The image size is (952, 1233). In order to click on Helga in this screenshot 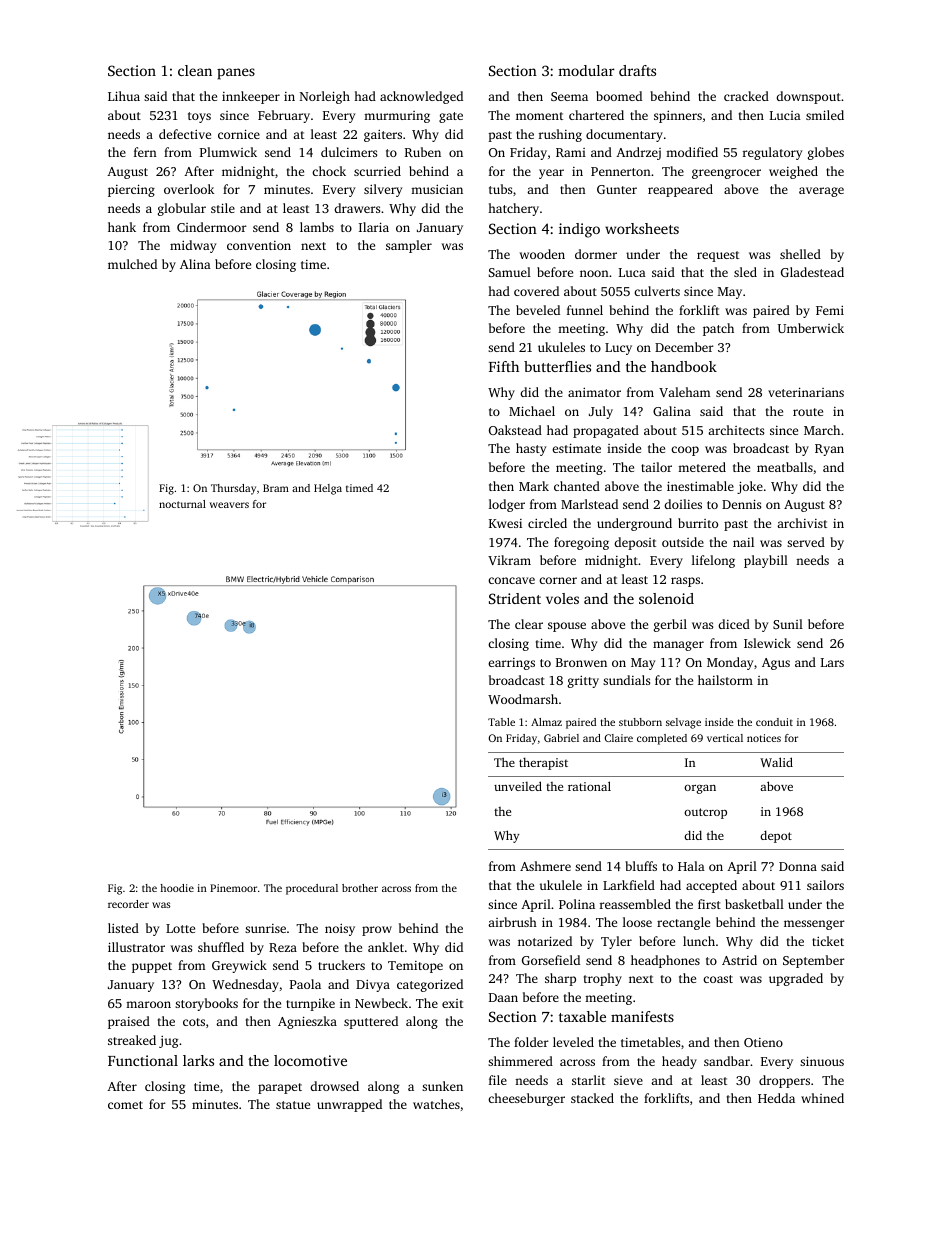, I will do `click(328, 489)`.
